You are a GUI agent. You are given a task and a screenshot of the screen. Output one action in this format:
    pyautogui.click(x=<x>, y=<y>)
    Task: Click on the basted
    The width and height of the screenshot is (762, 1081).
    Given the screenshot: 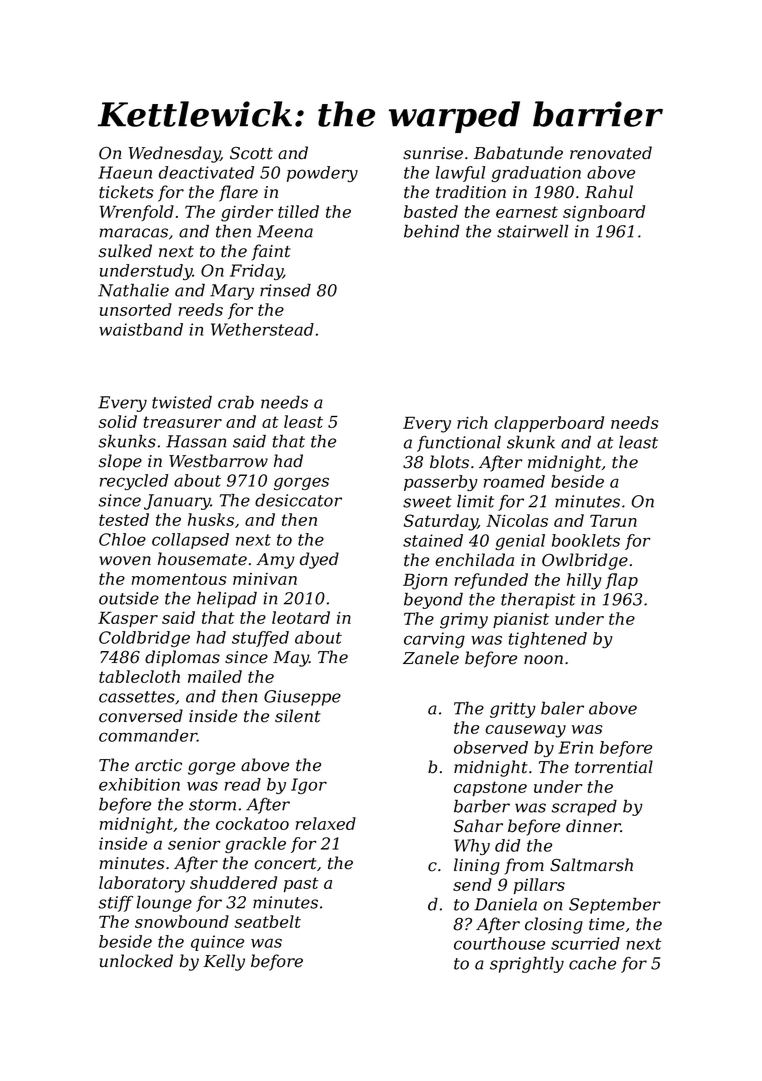 What is the action you would take?
    pyautogui.click(x=431, y=211)
